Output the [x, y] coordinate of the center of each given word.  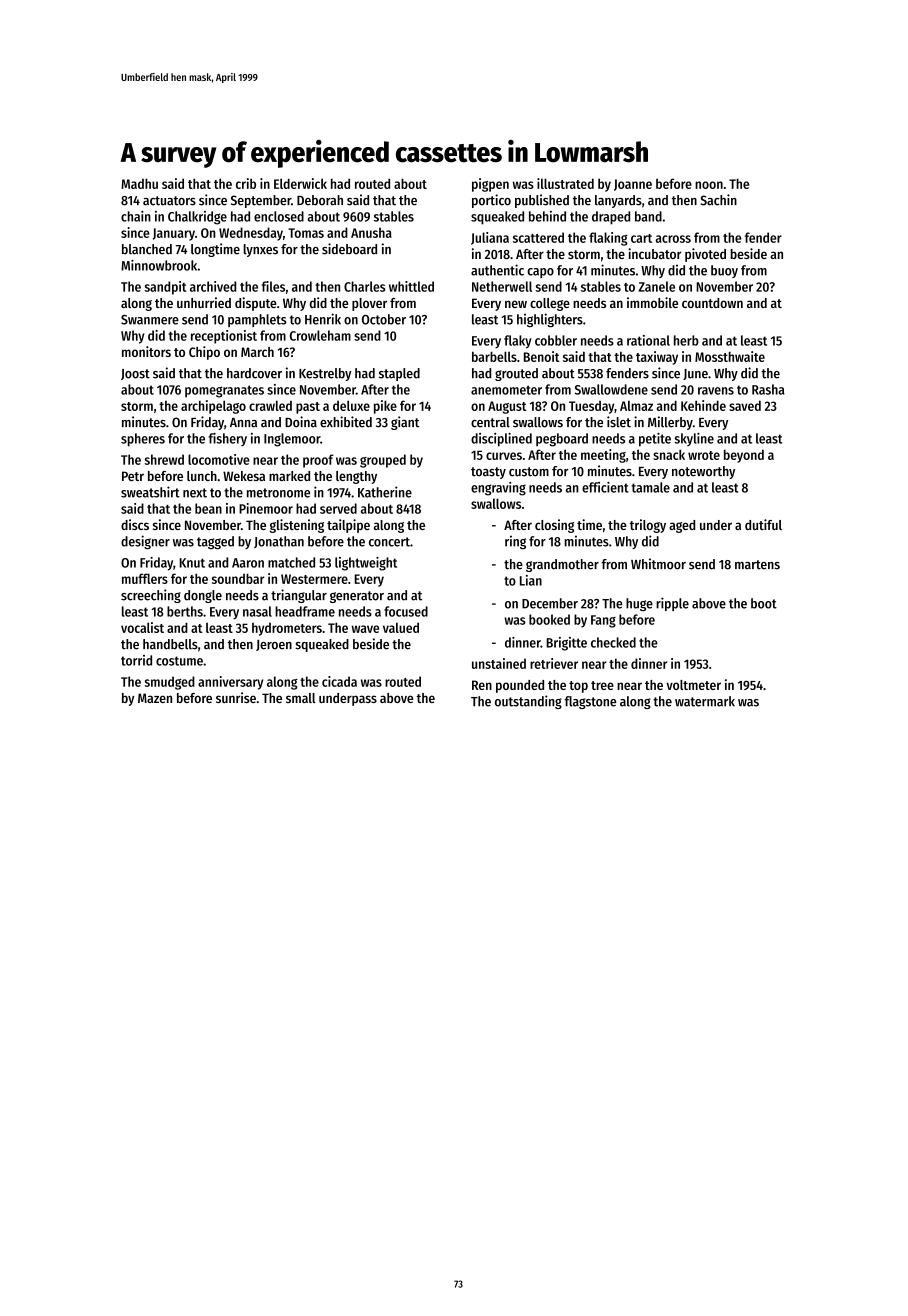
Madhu [139, 183]
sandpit [165, 288]
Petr [133, 476]
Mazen [155, 698]
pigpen [490, 185]
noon [709, 185]
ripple [672, 604]
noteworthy [703, 472]
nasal [257, 611]
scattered [538, 237]
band [648, 216]
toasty [488, 473]
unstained [499, 663]
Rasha [768, 389]
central [490, 422]
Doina [301, 422]
